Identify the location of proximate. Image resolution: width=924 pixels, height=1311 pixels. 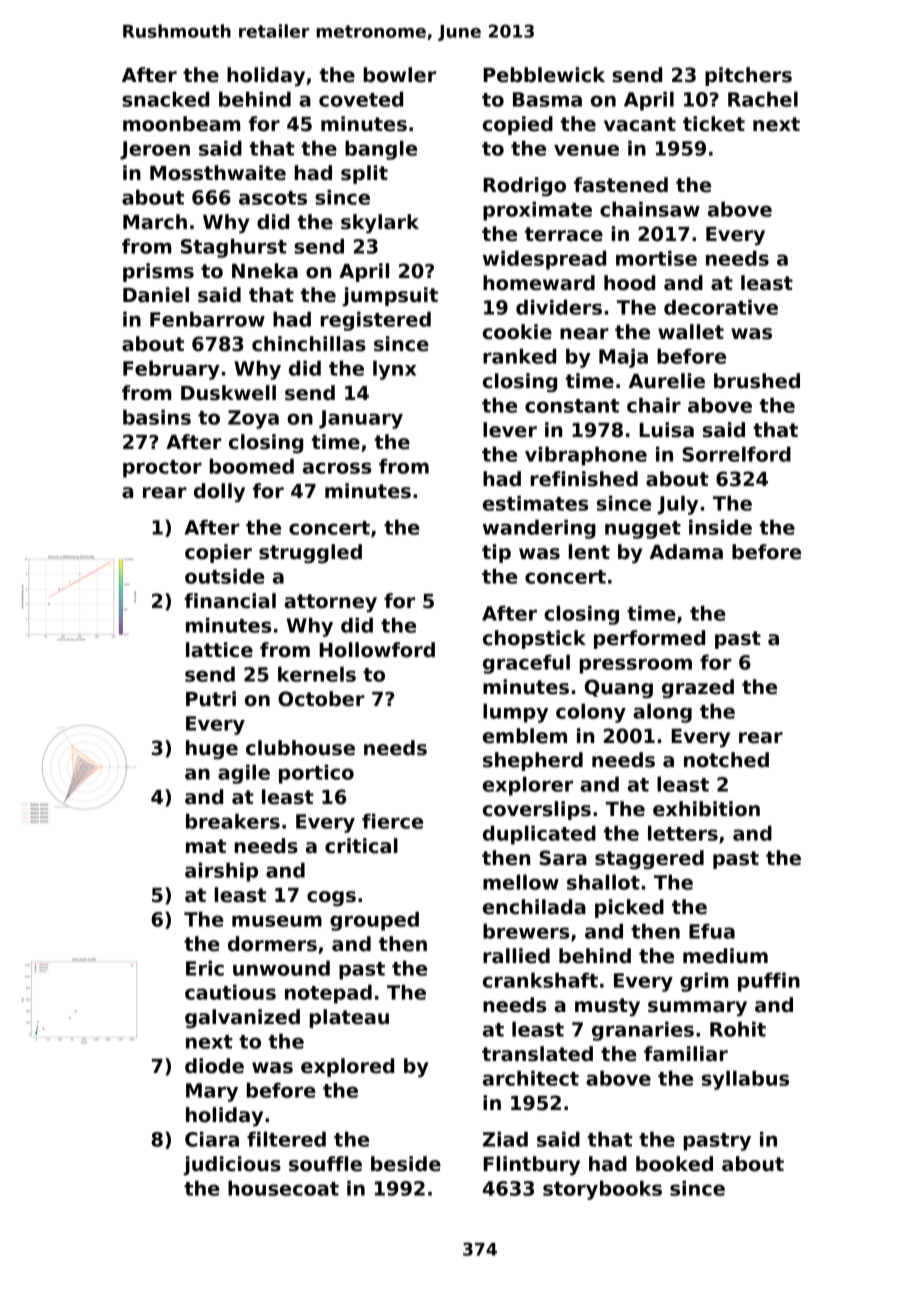
(537, 211).
